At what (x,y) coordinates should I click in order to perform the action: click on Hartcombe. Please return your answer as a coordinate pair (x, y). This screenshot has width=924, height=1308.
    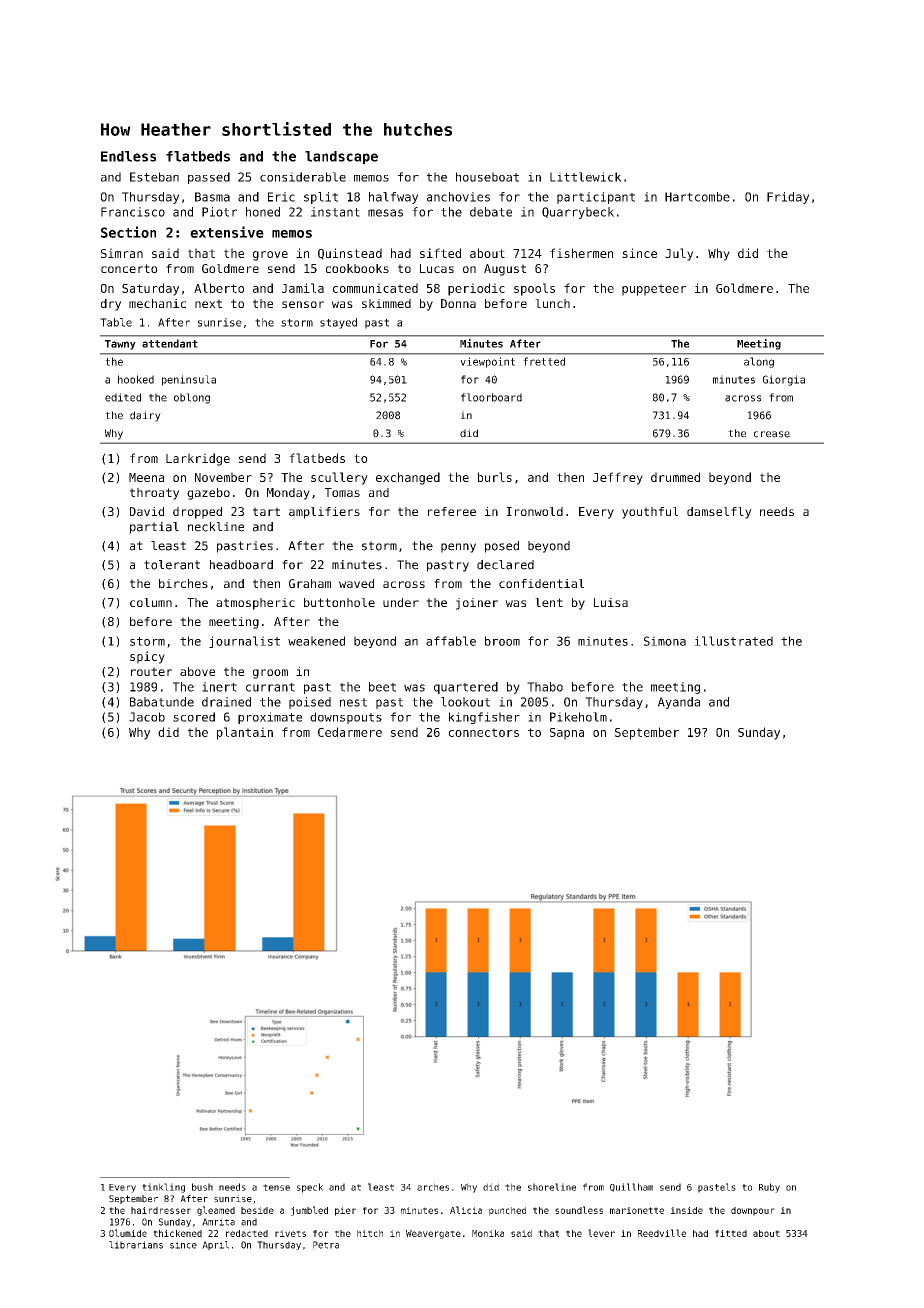
    Looking at the image, I should click on (697, 197).
